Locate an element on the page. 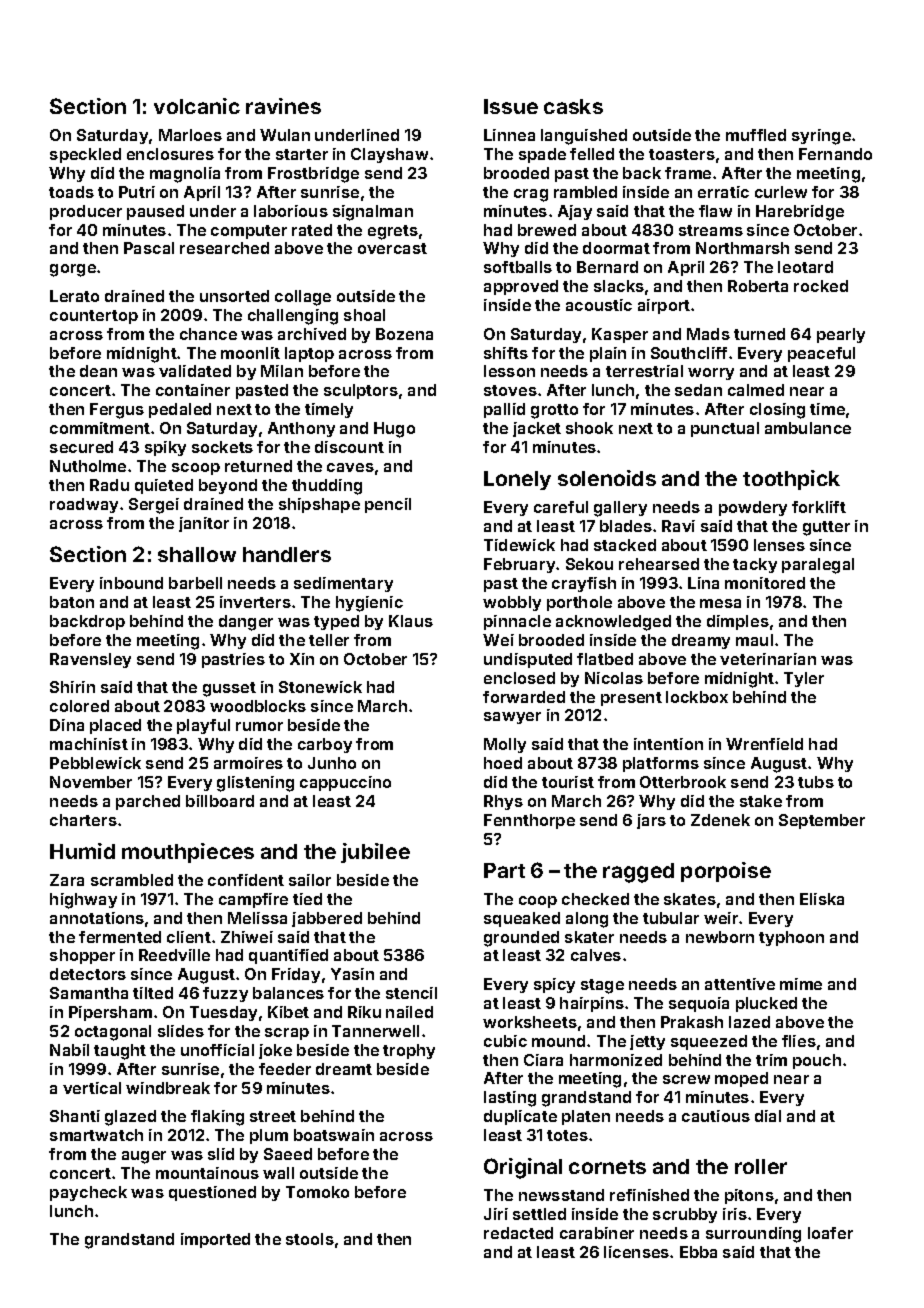 This document has height=1308, width=924. Lonely is located at coordinates (517, 480).
